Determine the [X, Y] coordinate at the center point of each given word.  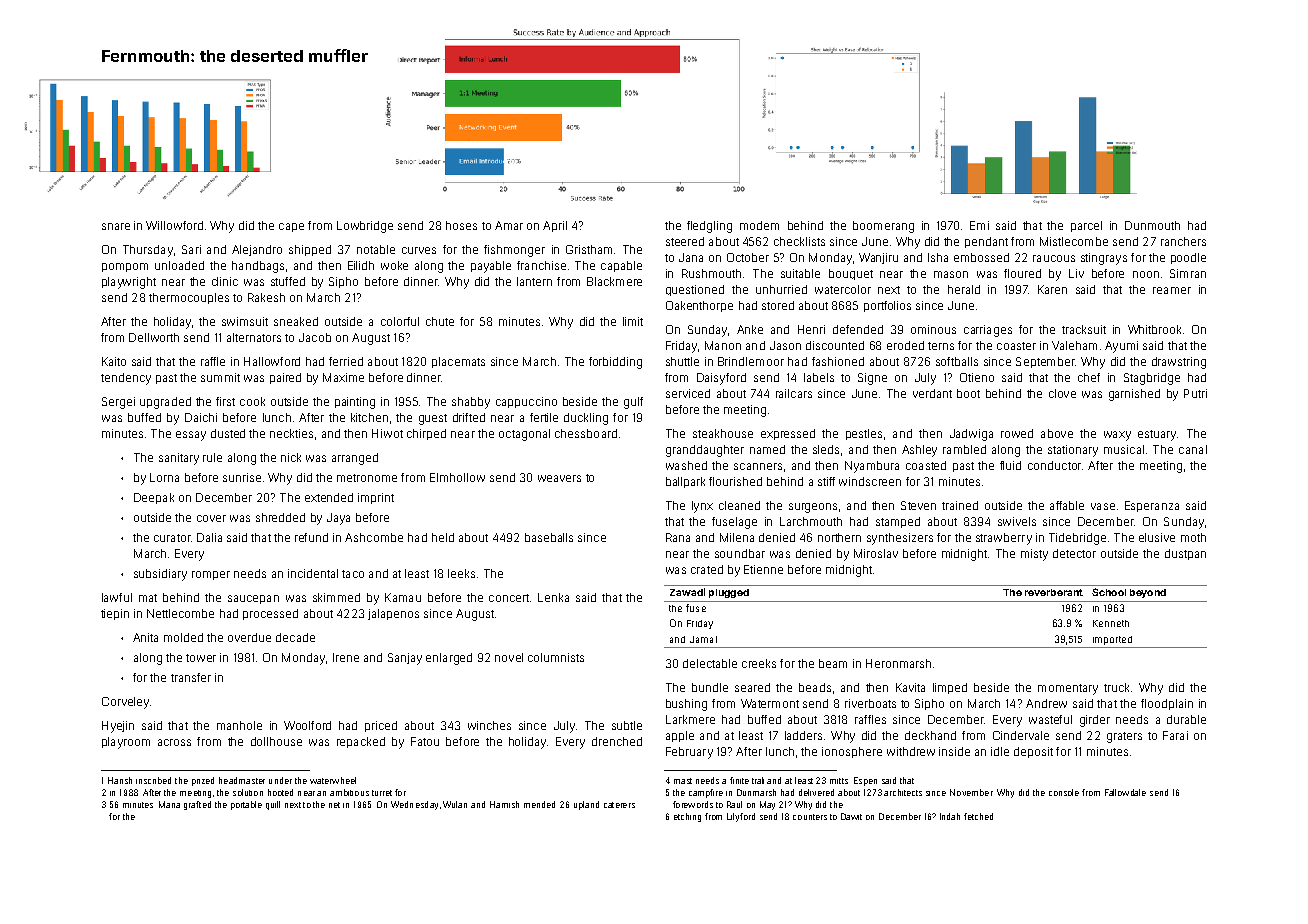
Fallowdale [1125, 792]
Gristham [589, 249]
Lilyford [741, 817]
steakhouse [723, 433]
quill [273, 805]
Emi [979, 225]
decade [295, 637]
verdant [932, 393]
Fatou [425, 741]
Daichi [201, 417]
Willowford [174, 225]
